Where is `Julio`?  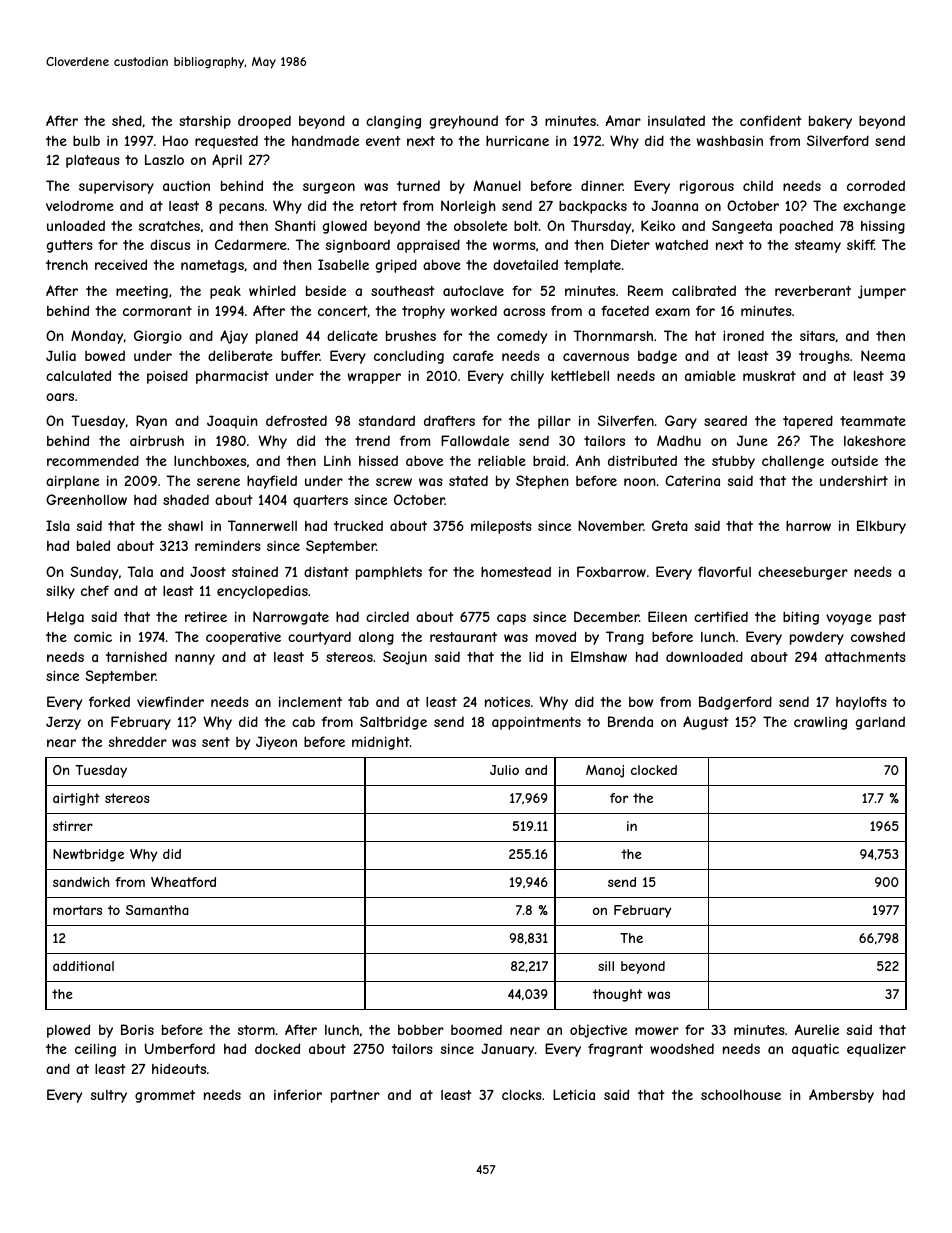
Julio is located at coordinates (504, 770).
